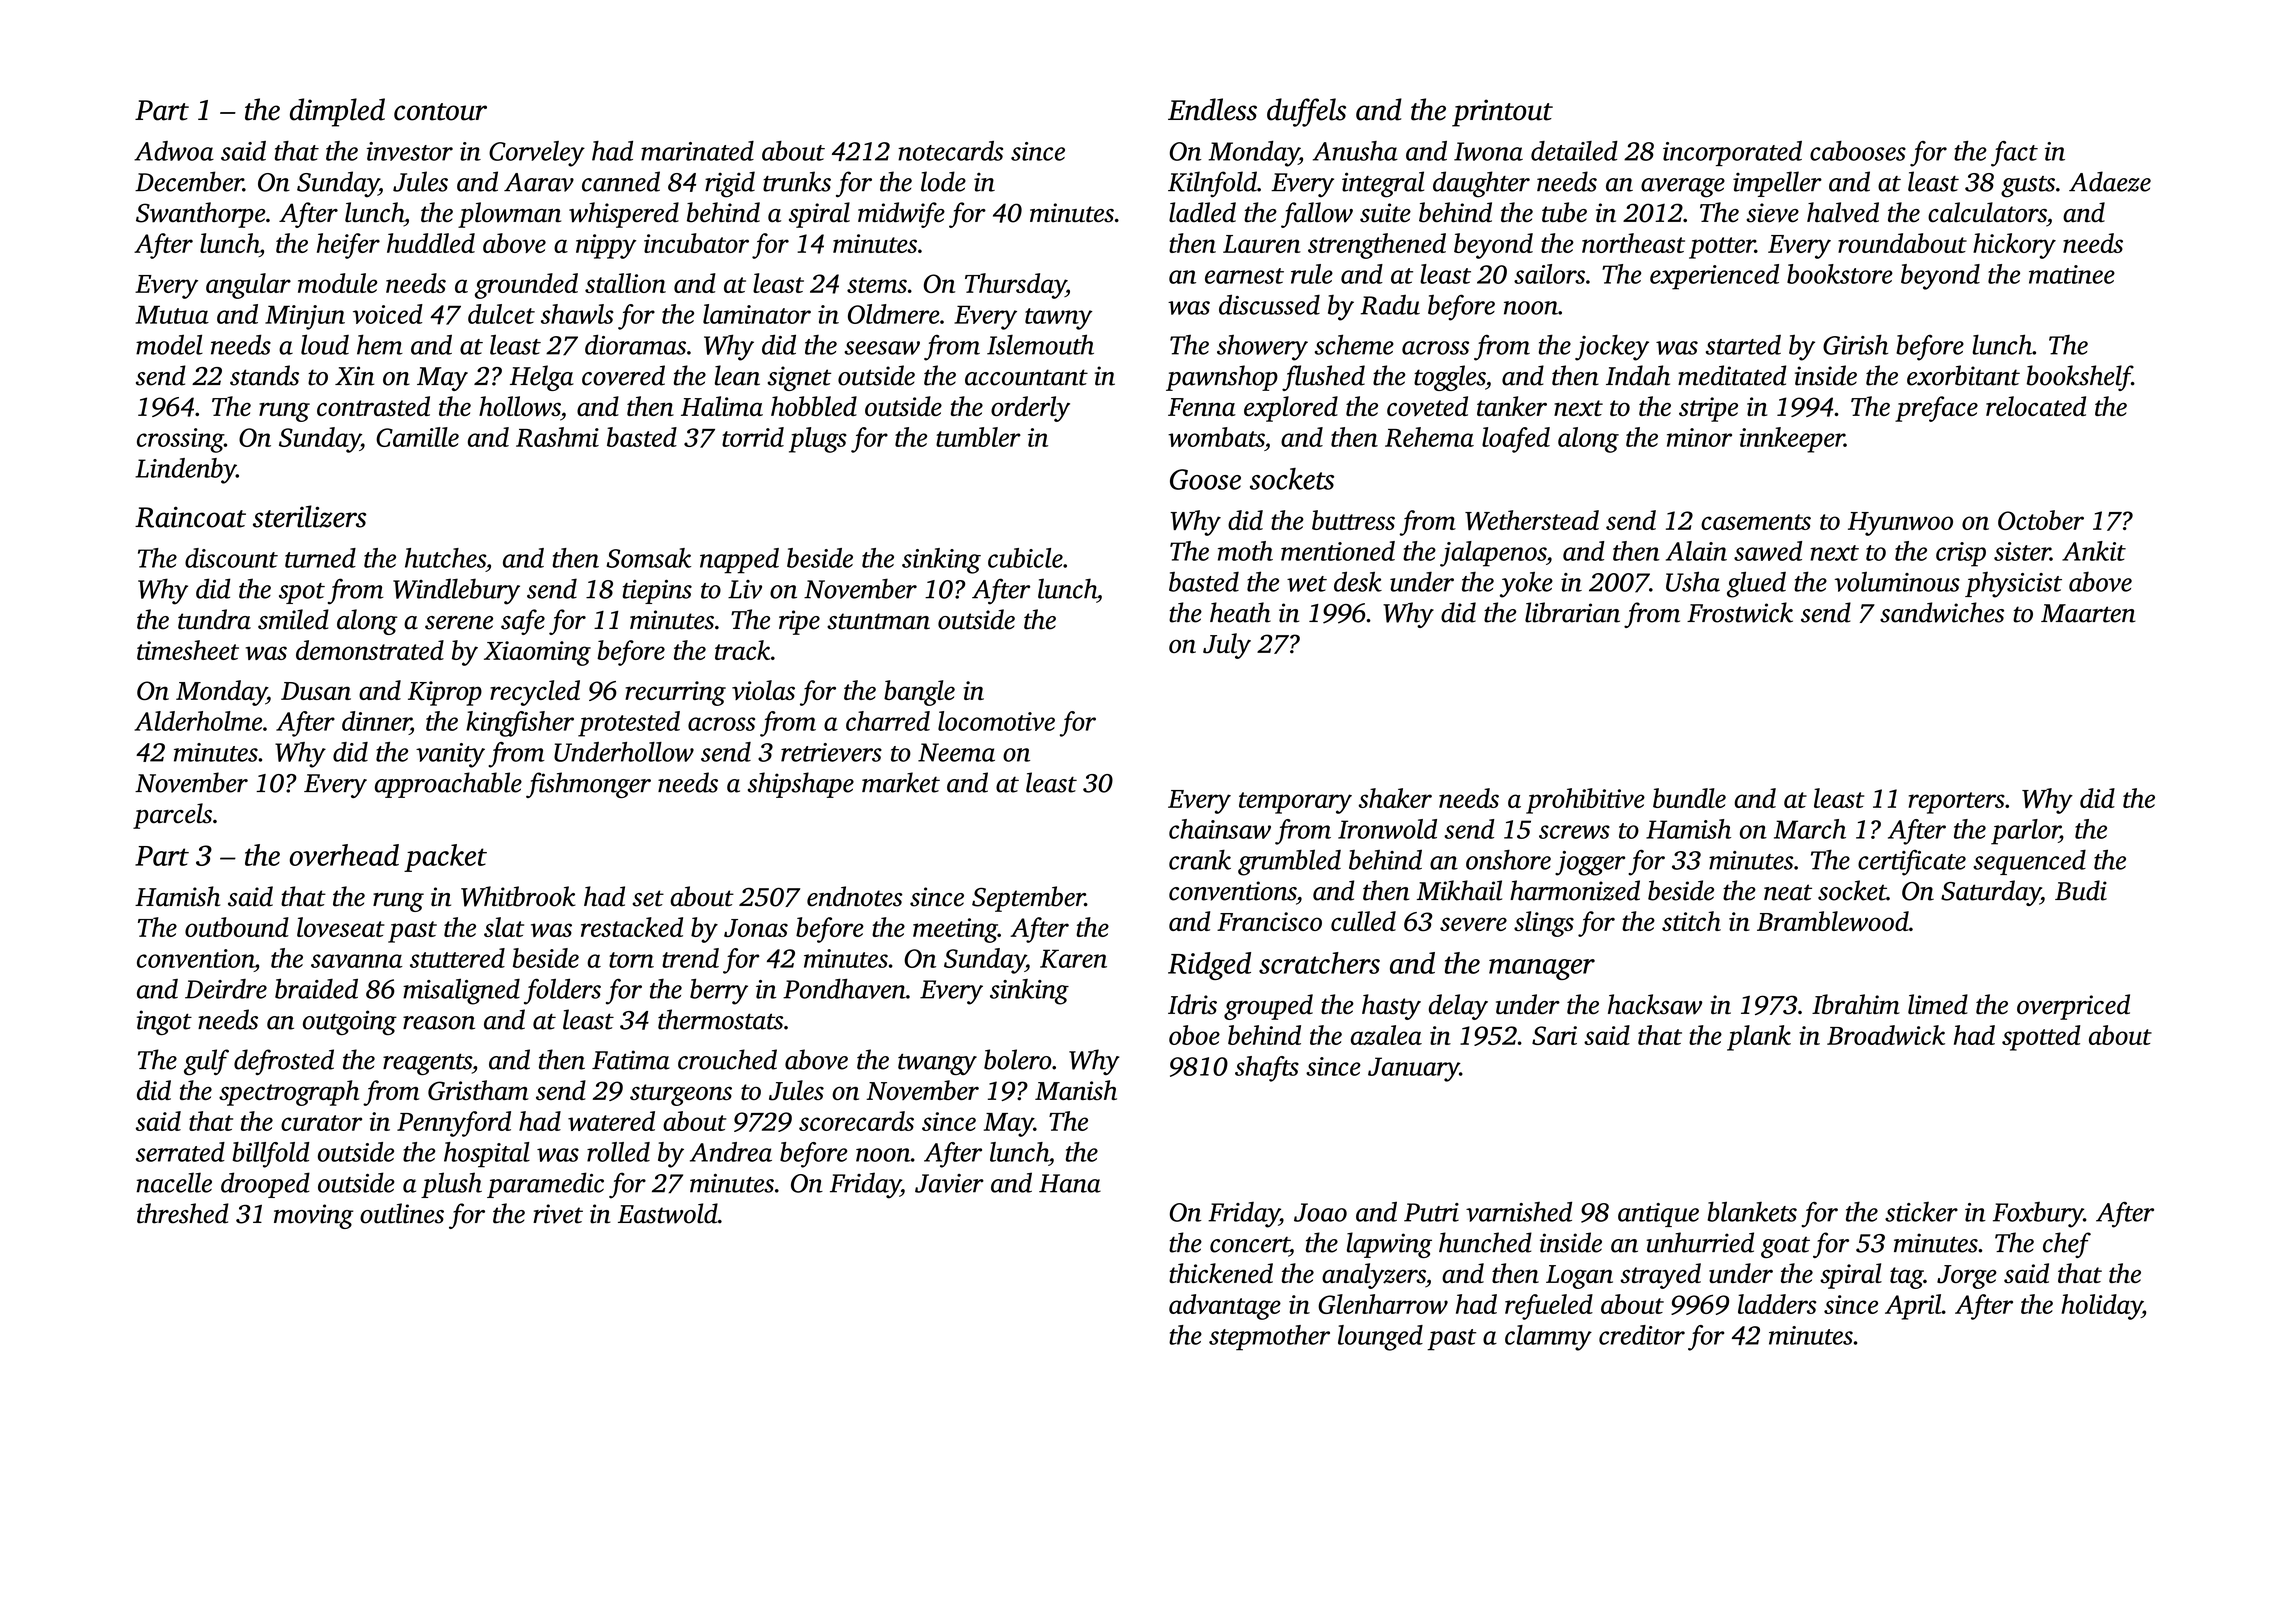  I want to click on Javier, so click(949, 1183).
